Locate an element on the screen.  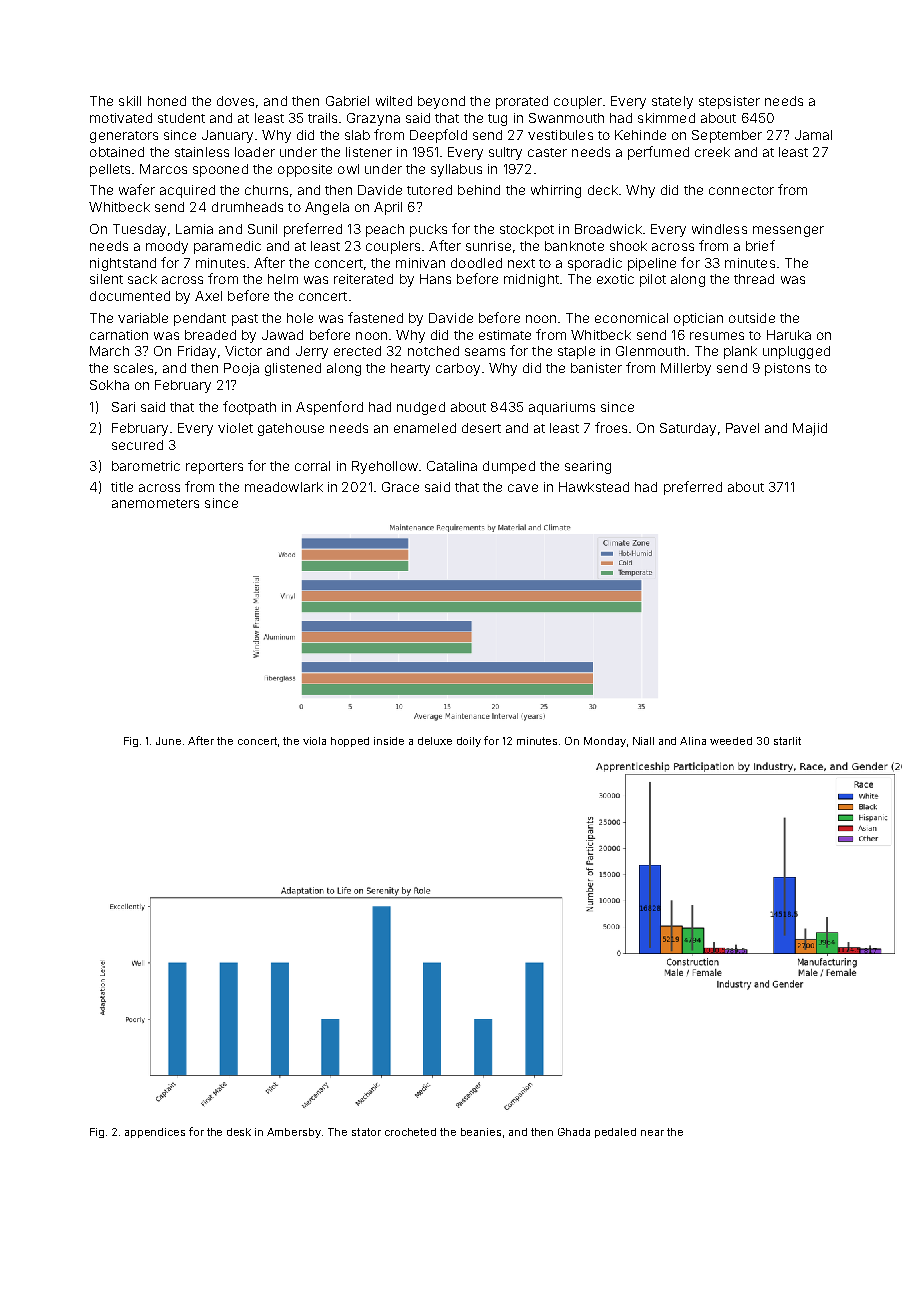
viola is located at coordinates (314, 741).
